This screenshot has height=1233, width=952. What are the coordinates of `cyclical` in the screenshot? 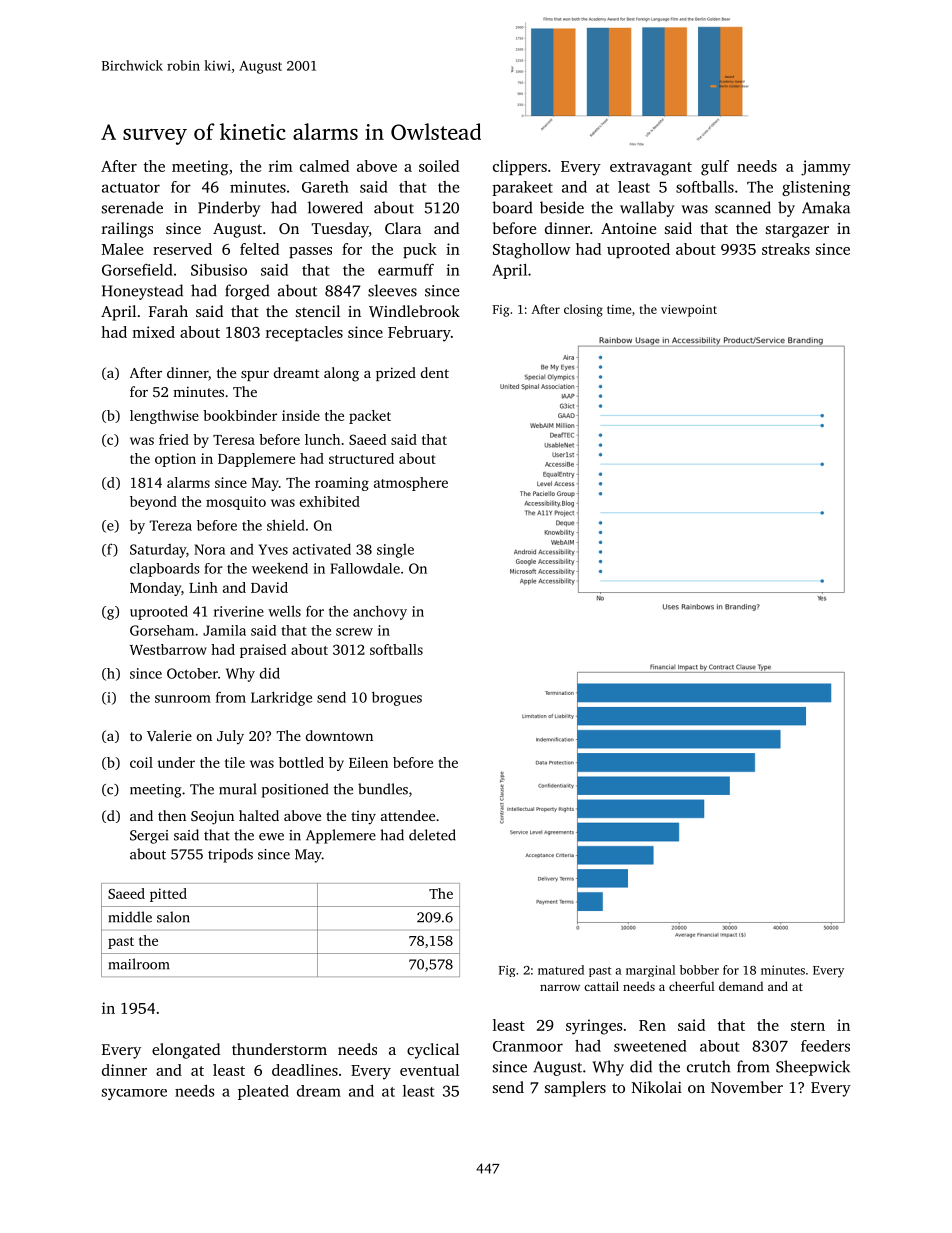 It's located at (433, 1051).
